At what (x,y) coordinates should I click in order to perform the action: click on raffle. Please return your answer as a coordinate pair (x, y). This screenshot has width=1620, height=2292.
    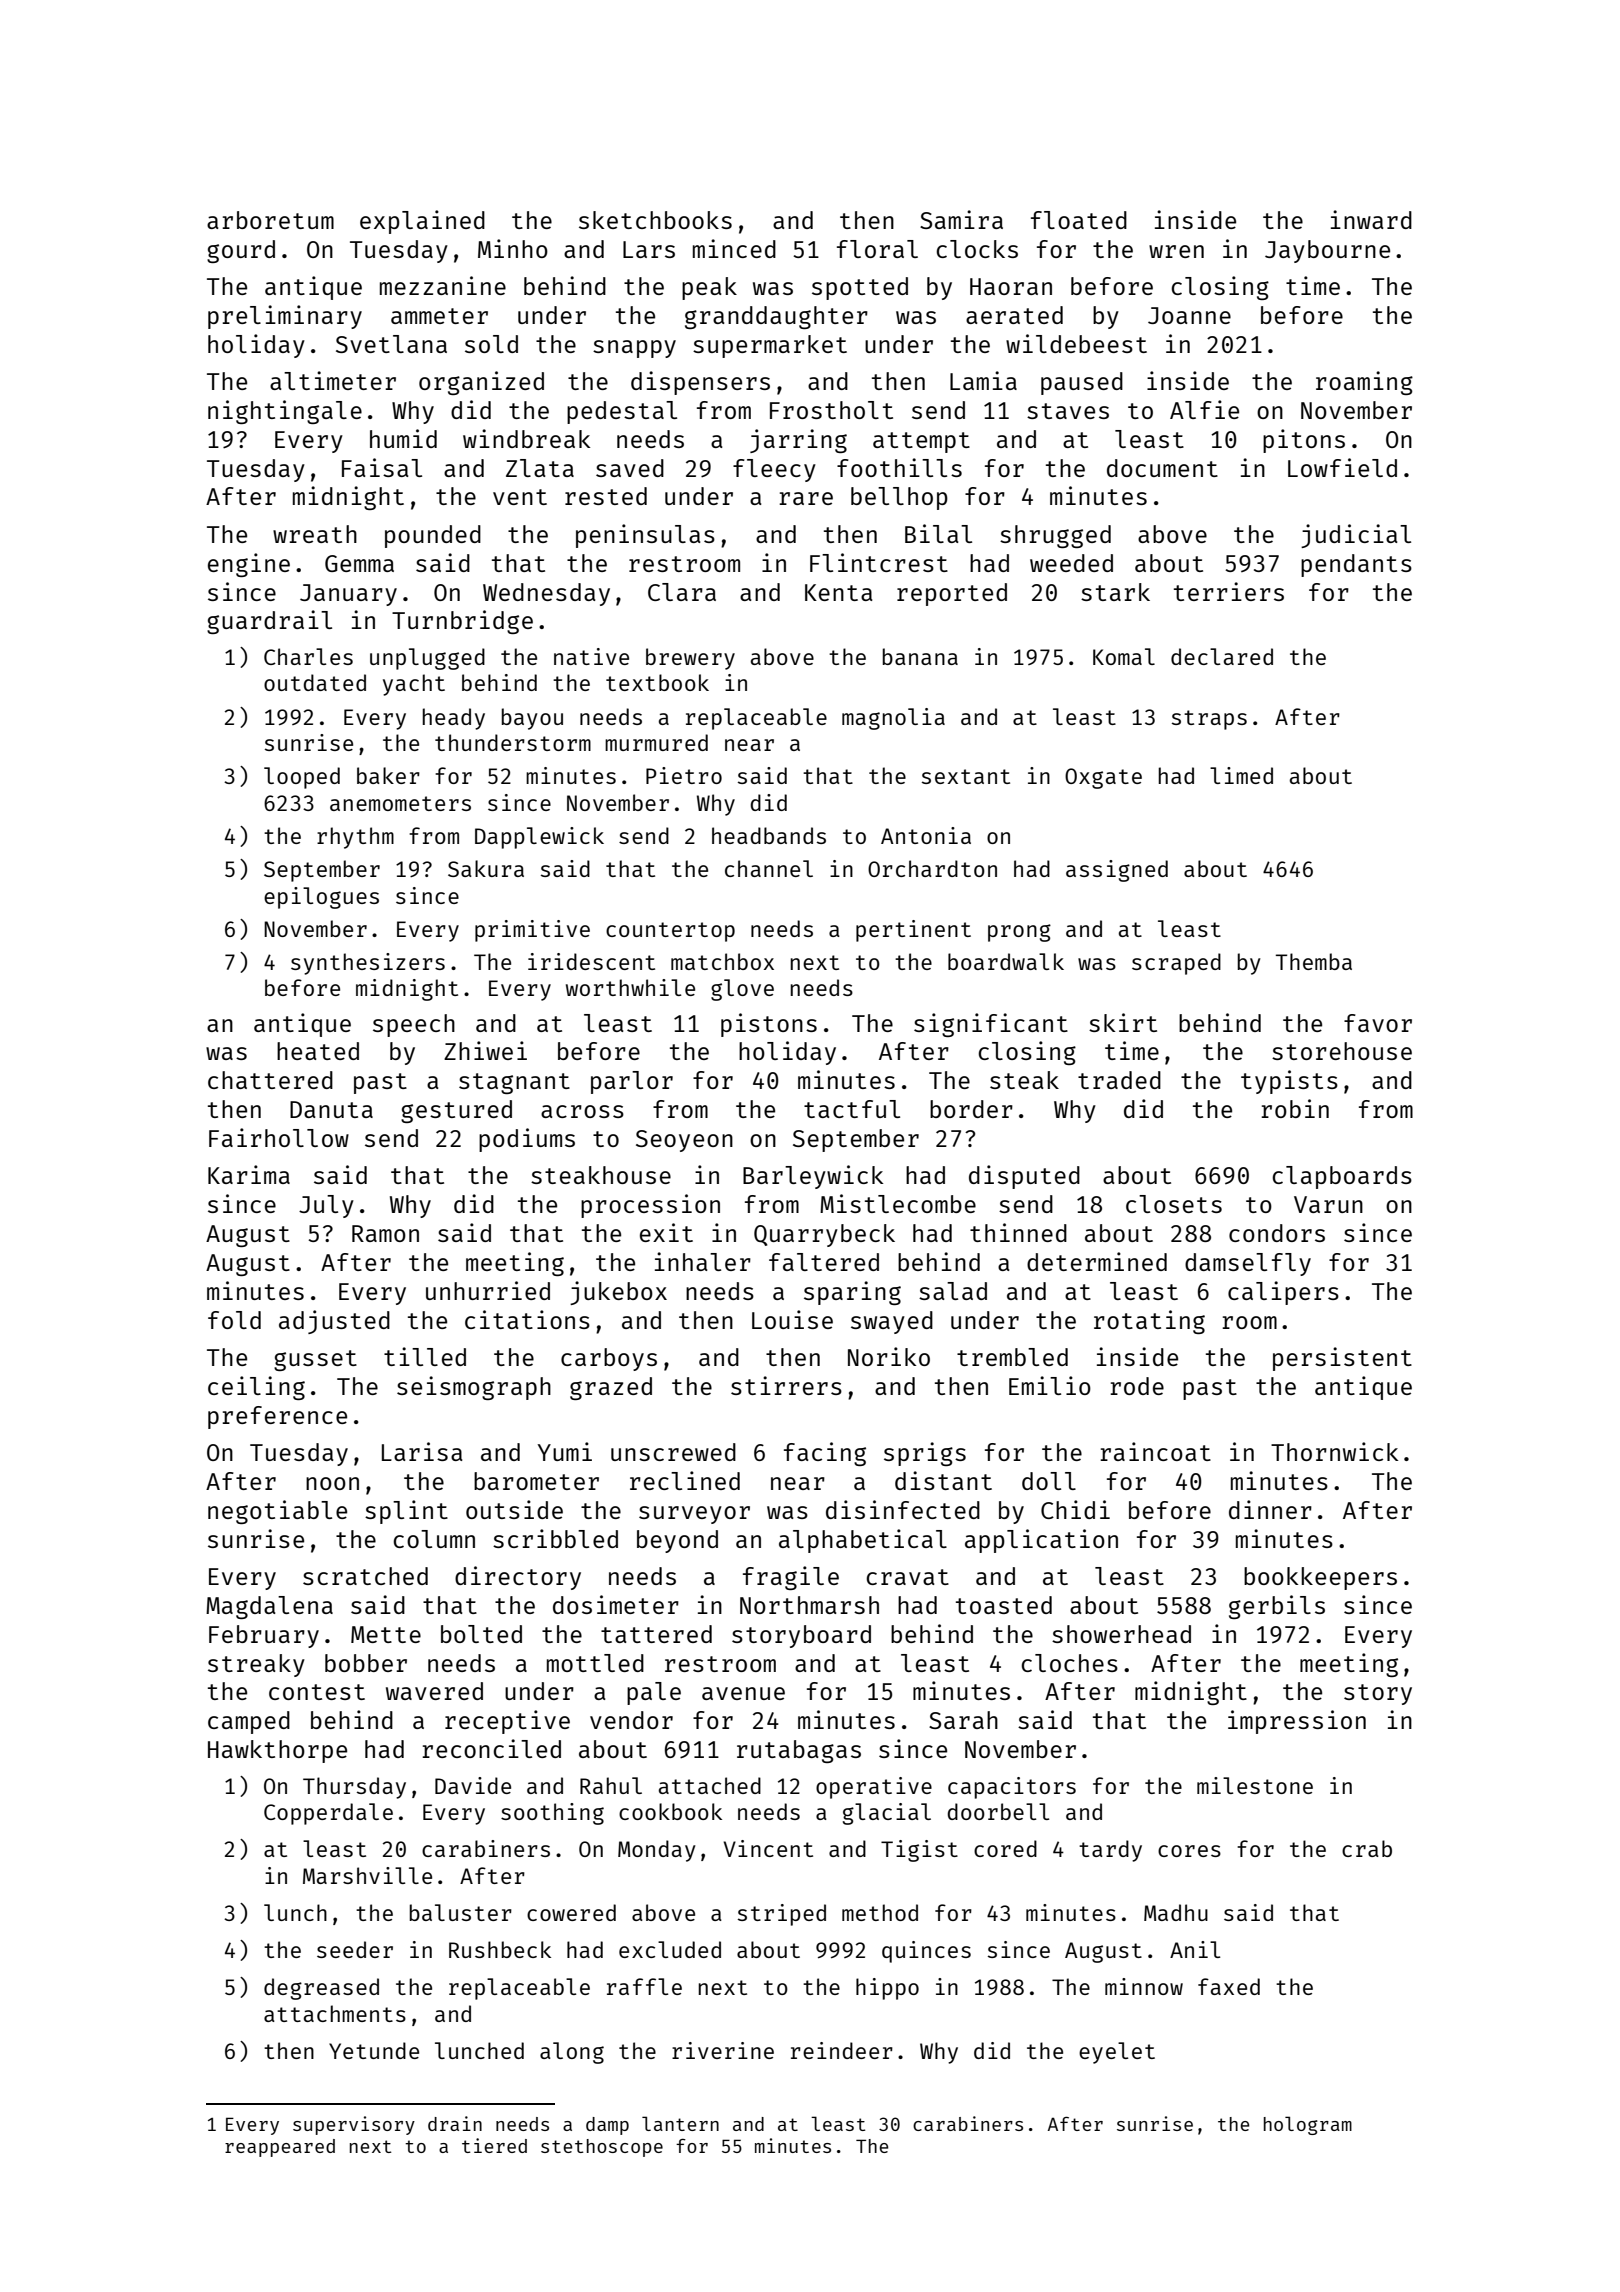
    Looking at the image, I should click on (644, 1986).
